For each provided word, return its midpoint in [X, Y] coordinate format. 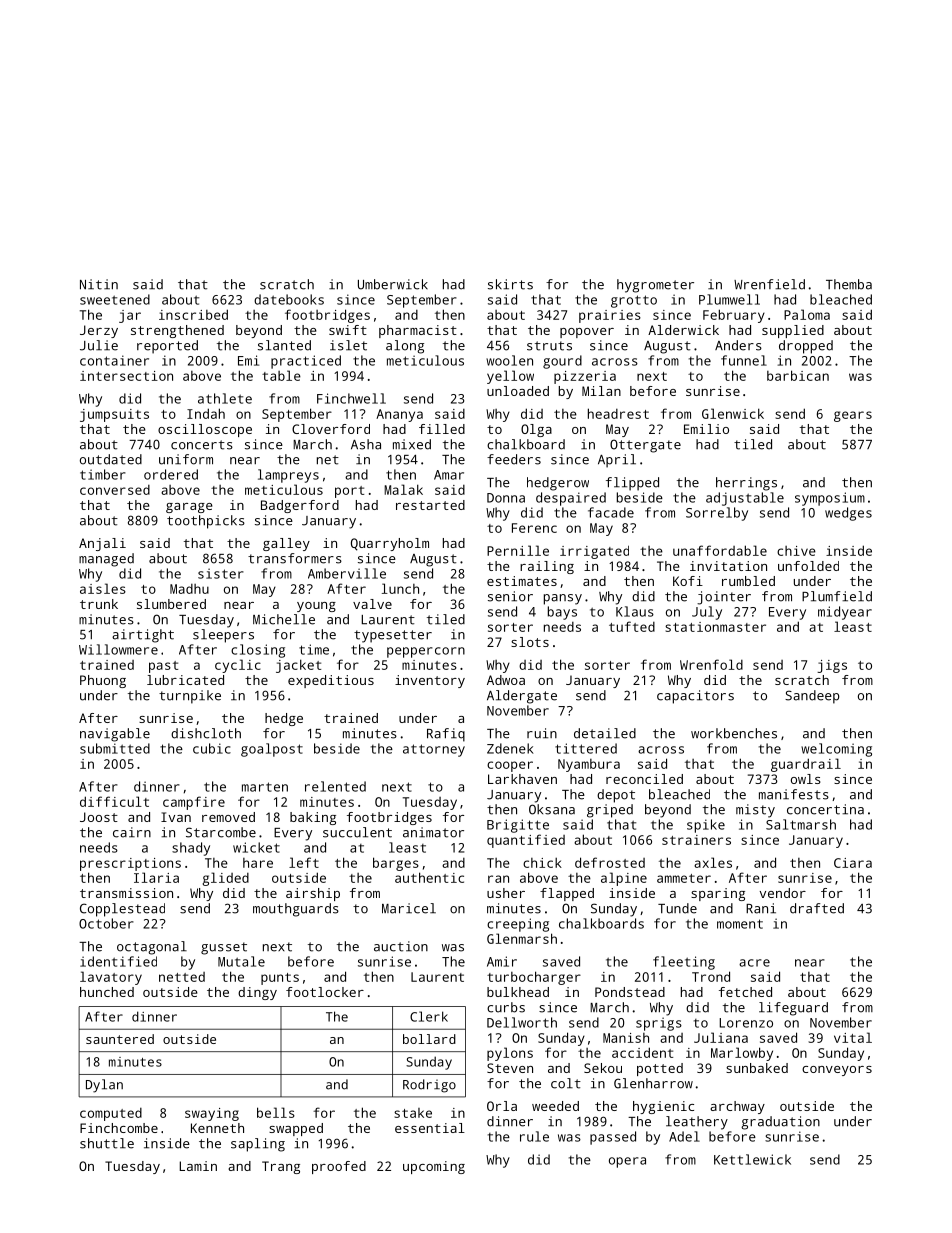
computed [111, 1114]
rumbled [748, 581]
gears [853, 416]
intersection [126, 376]
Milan [601, 391]
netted [182, 977]
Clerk [429, 1016]
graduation [780, 1123]
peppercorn [426, 652]
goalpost [272, 750]
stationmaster [715, 627]
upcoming [434, 1167]
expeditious [331, 681]
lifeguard [793, 1009]
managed [106, 560]
